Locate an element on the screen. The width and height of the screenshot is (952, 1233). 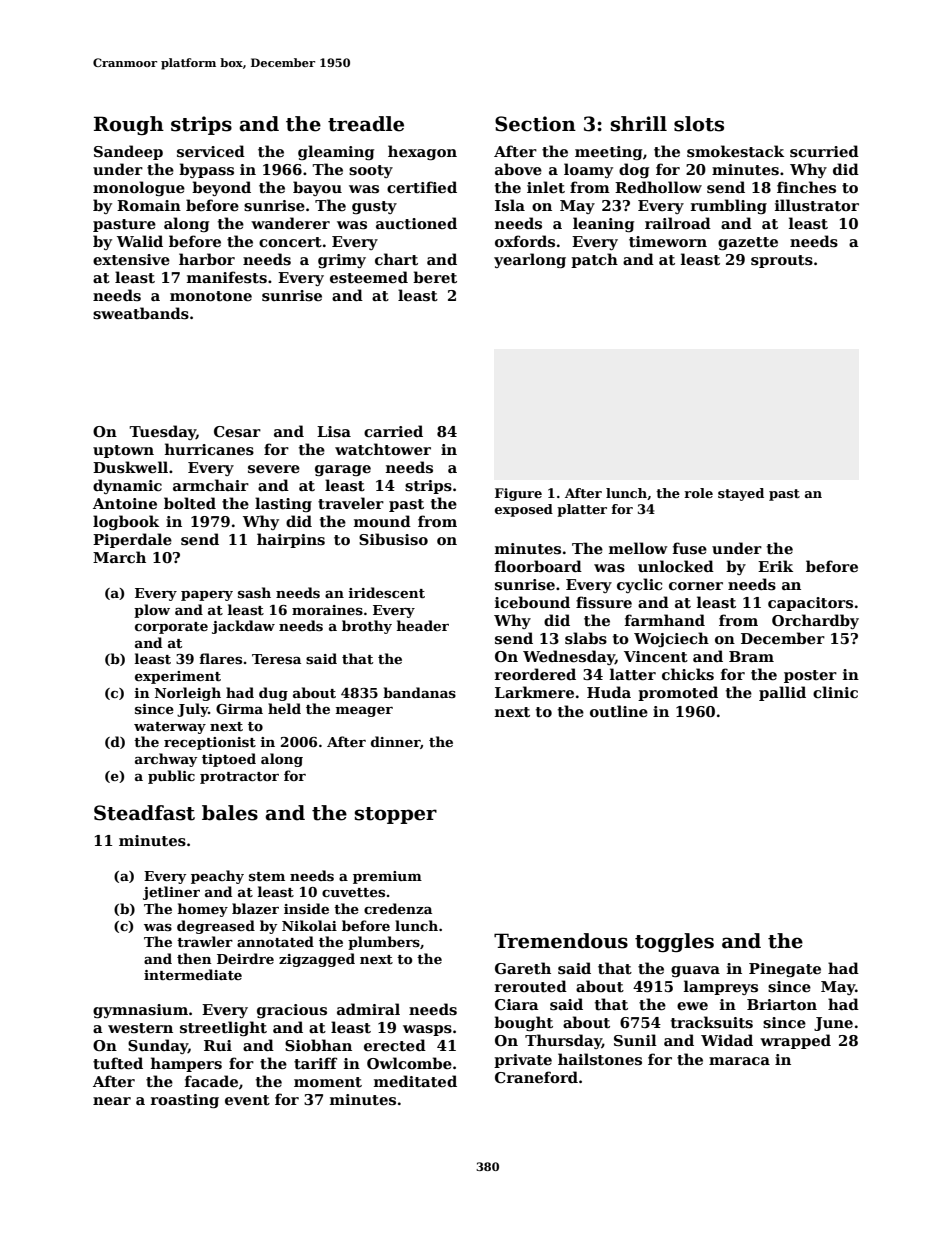
meditated is located at coordinates (415, 1081).
